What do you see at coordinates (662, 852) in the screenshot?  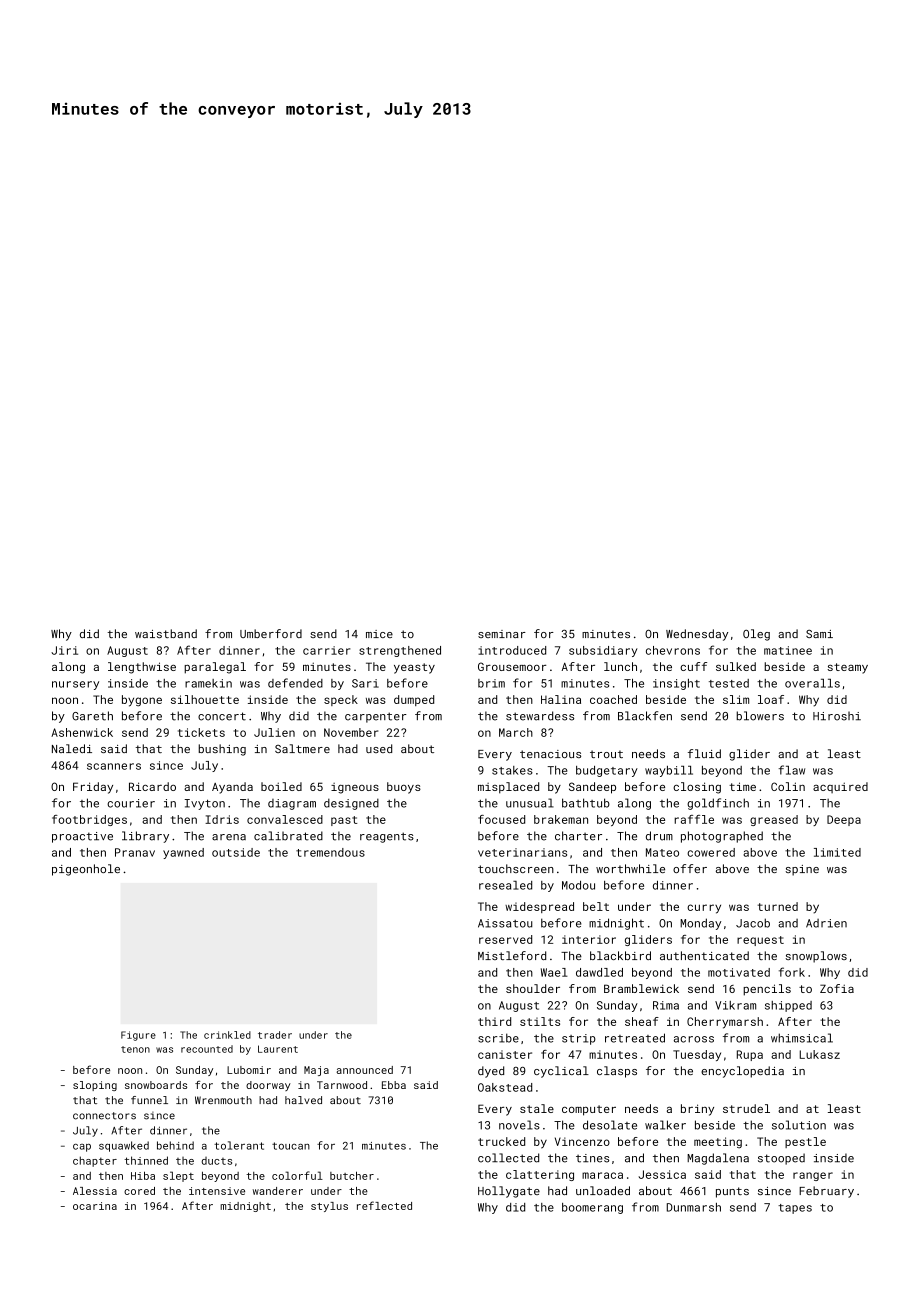 I see `Mateo` at bounding box center [662, 852].
